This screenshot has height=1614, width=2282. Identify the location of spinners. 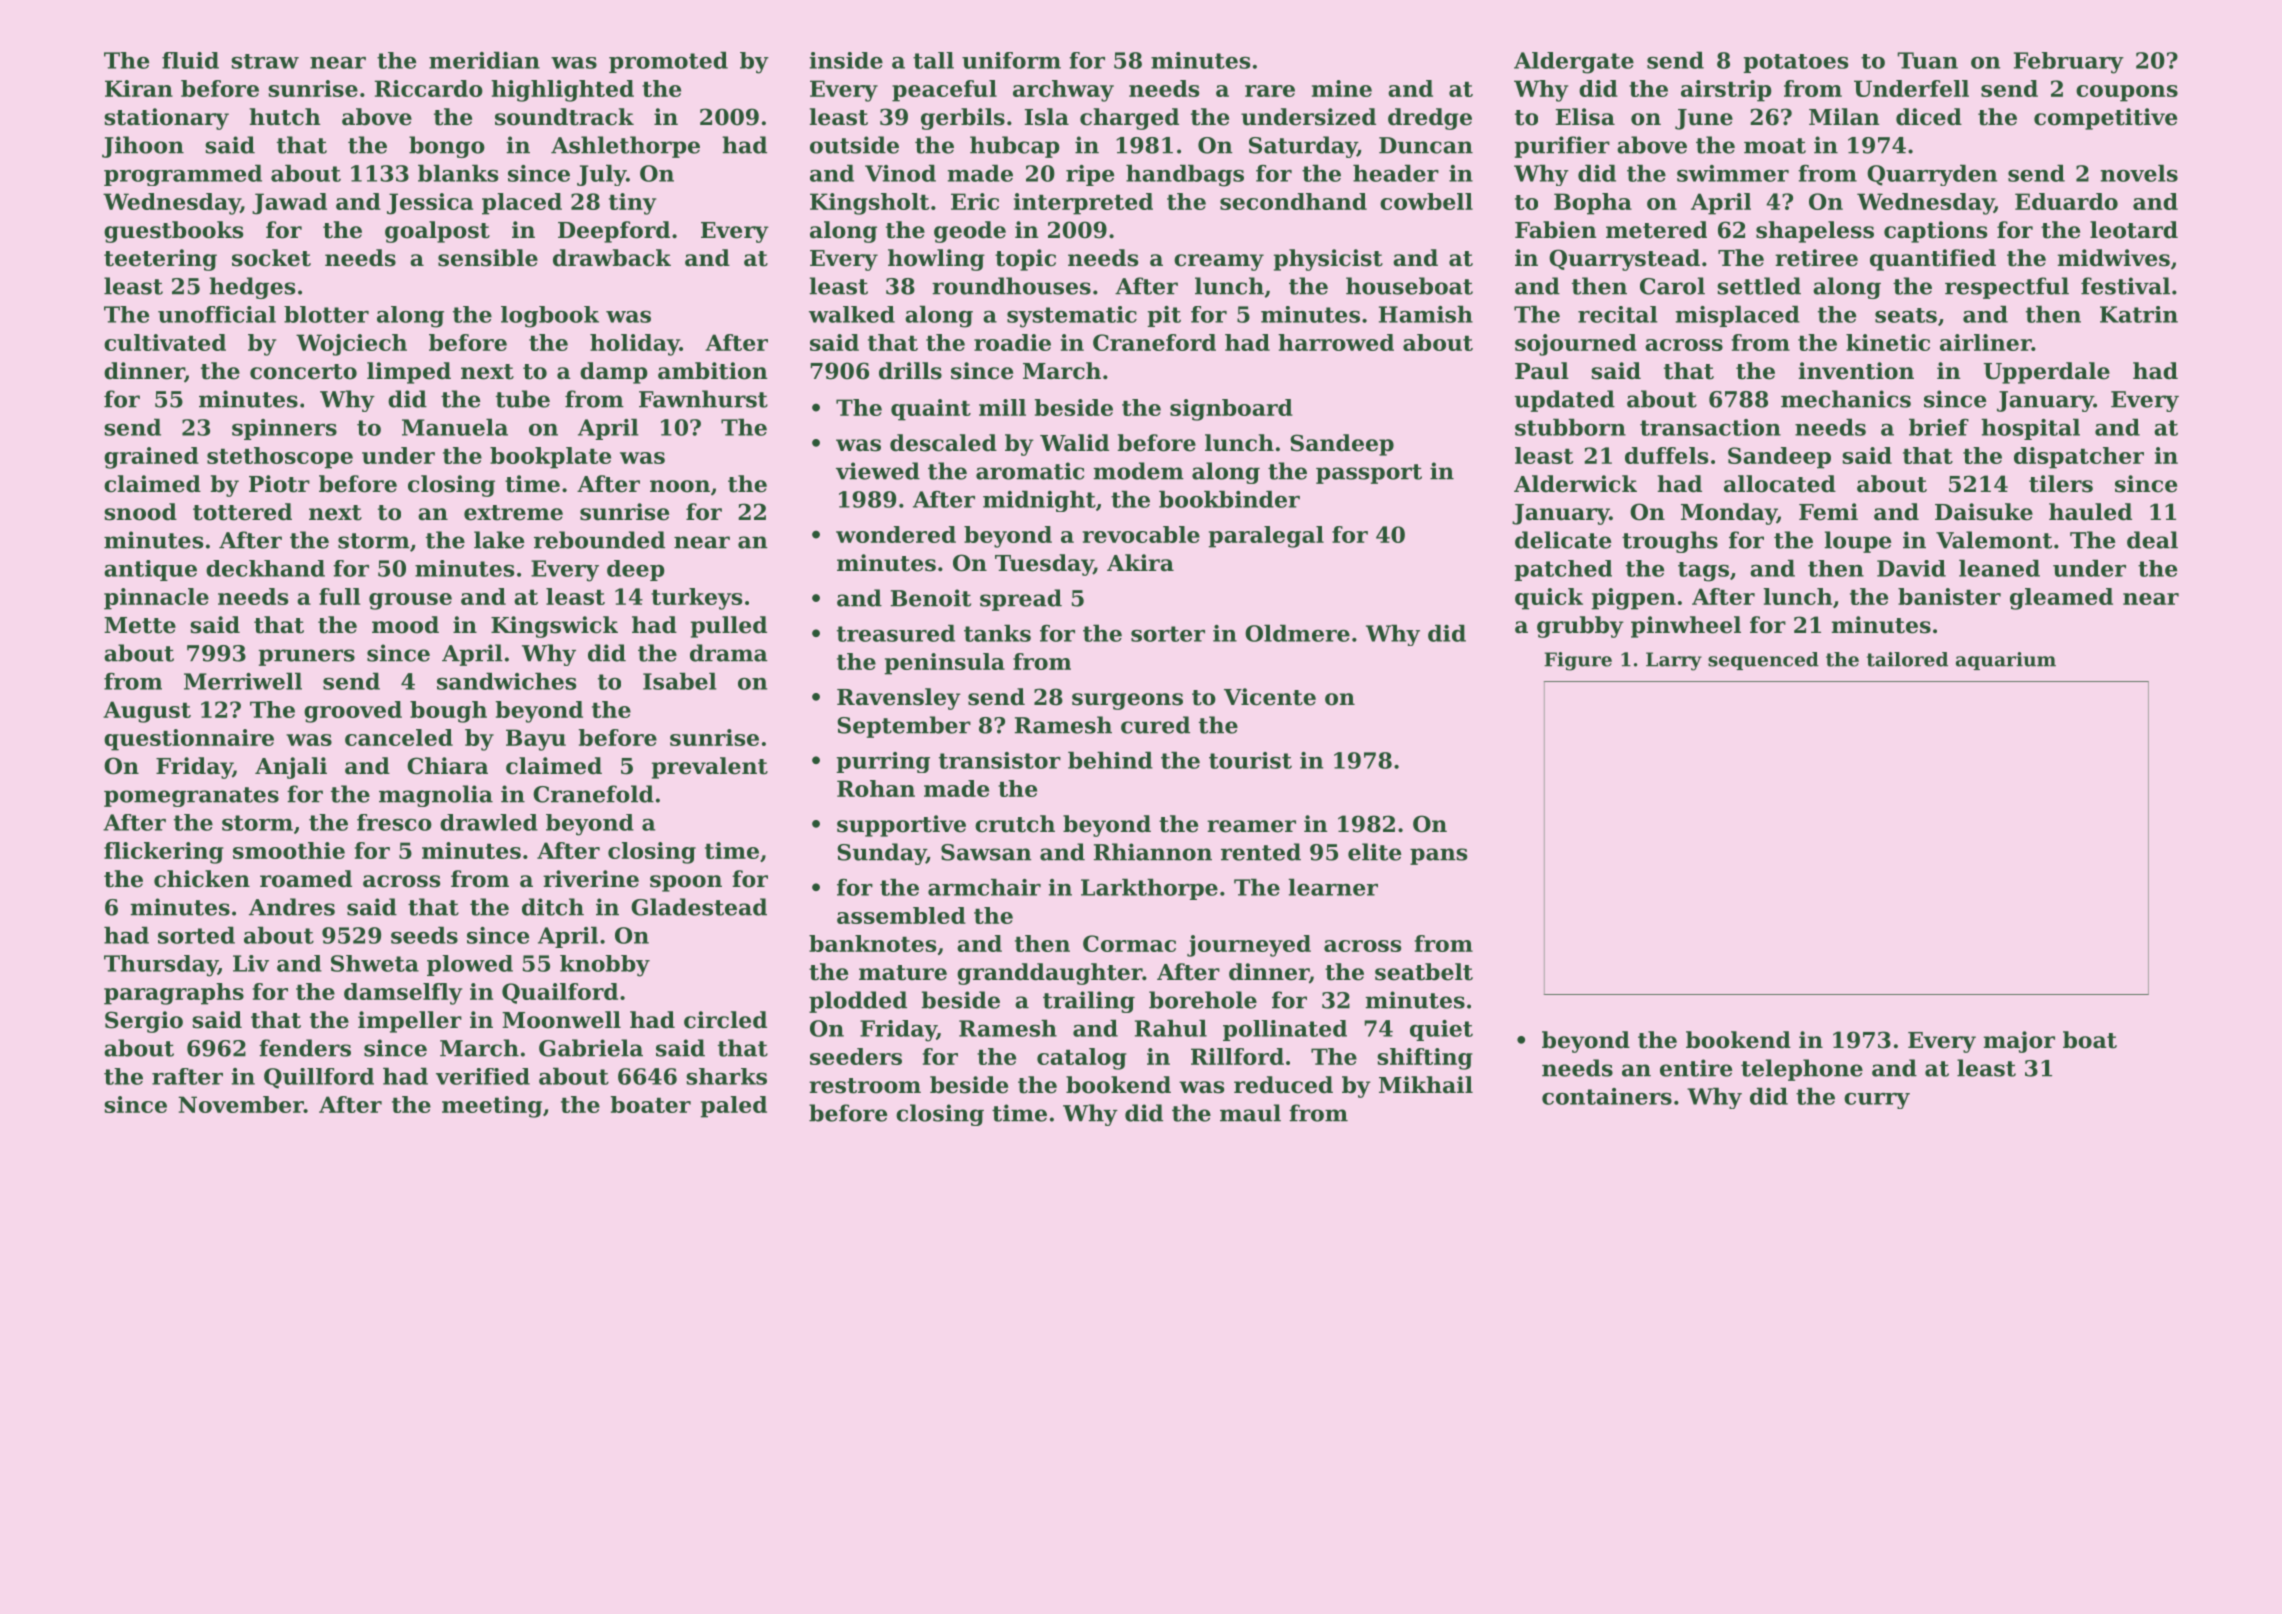
(284, 429).
